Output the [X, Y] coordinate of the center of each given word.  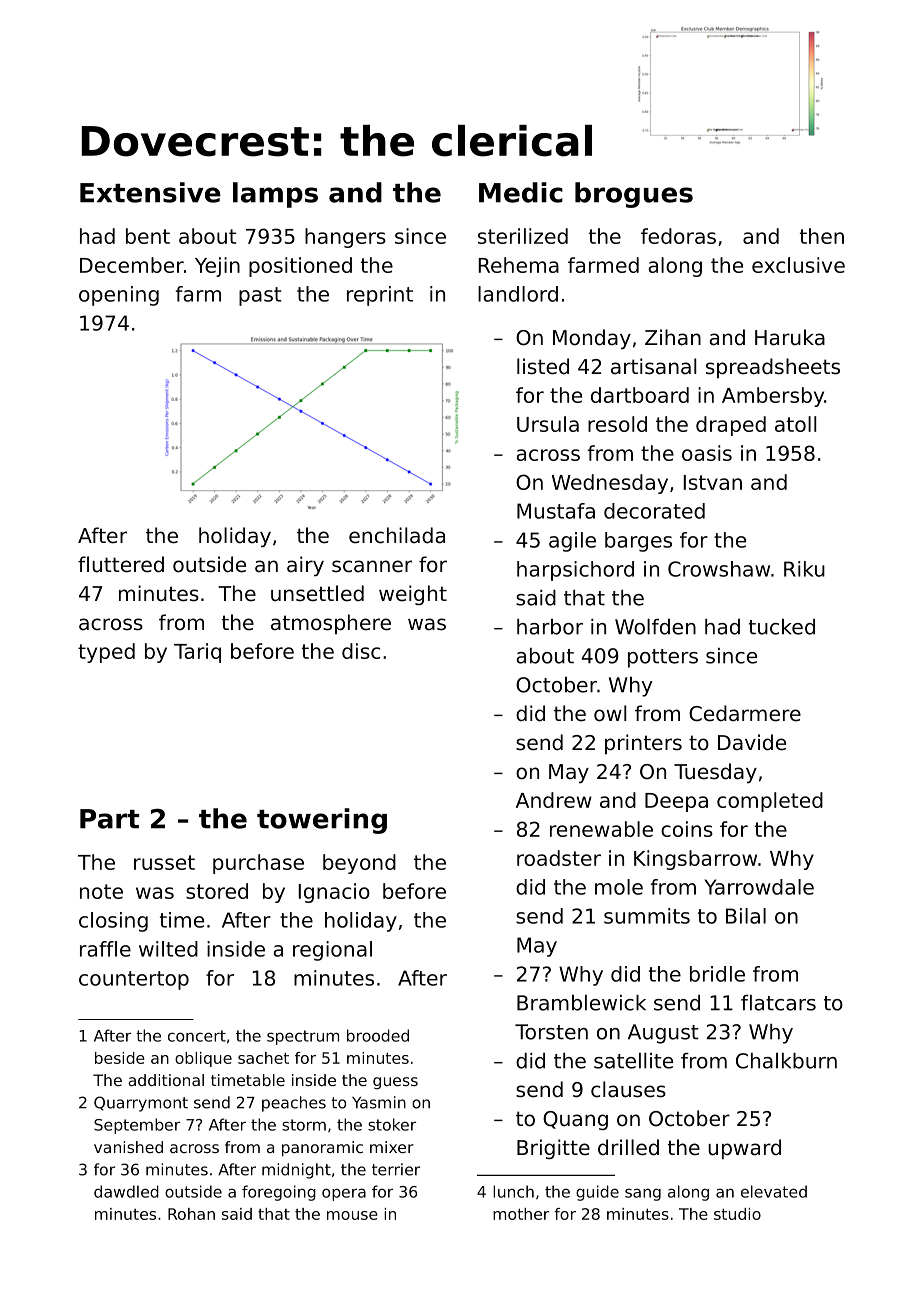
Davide [752, 742]
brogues [634, 195]
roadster [559, 858]
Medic [521, 192]
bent [148, 236]
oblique [203, 1059]
